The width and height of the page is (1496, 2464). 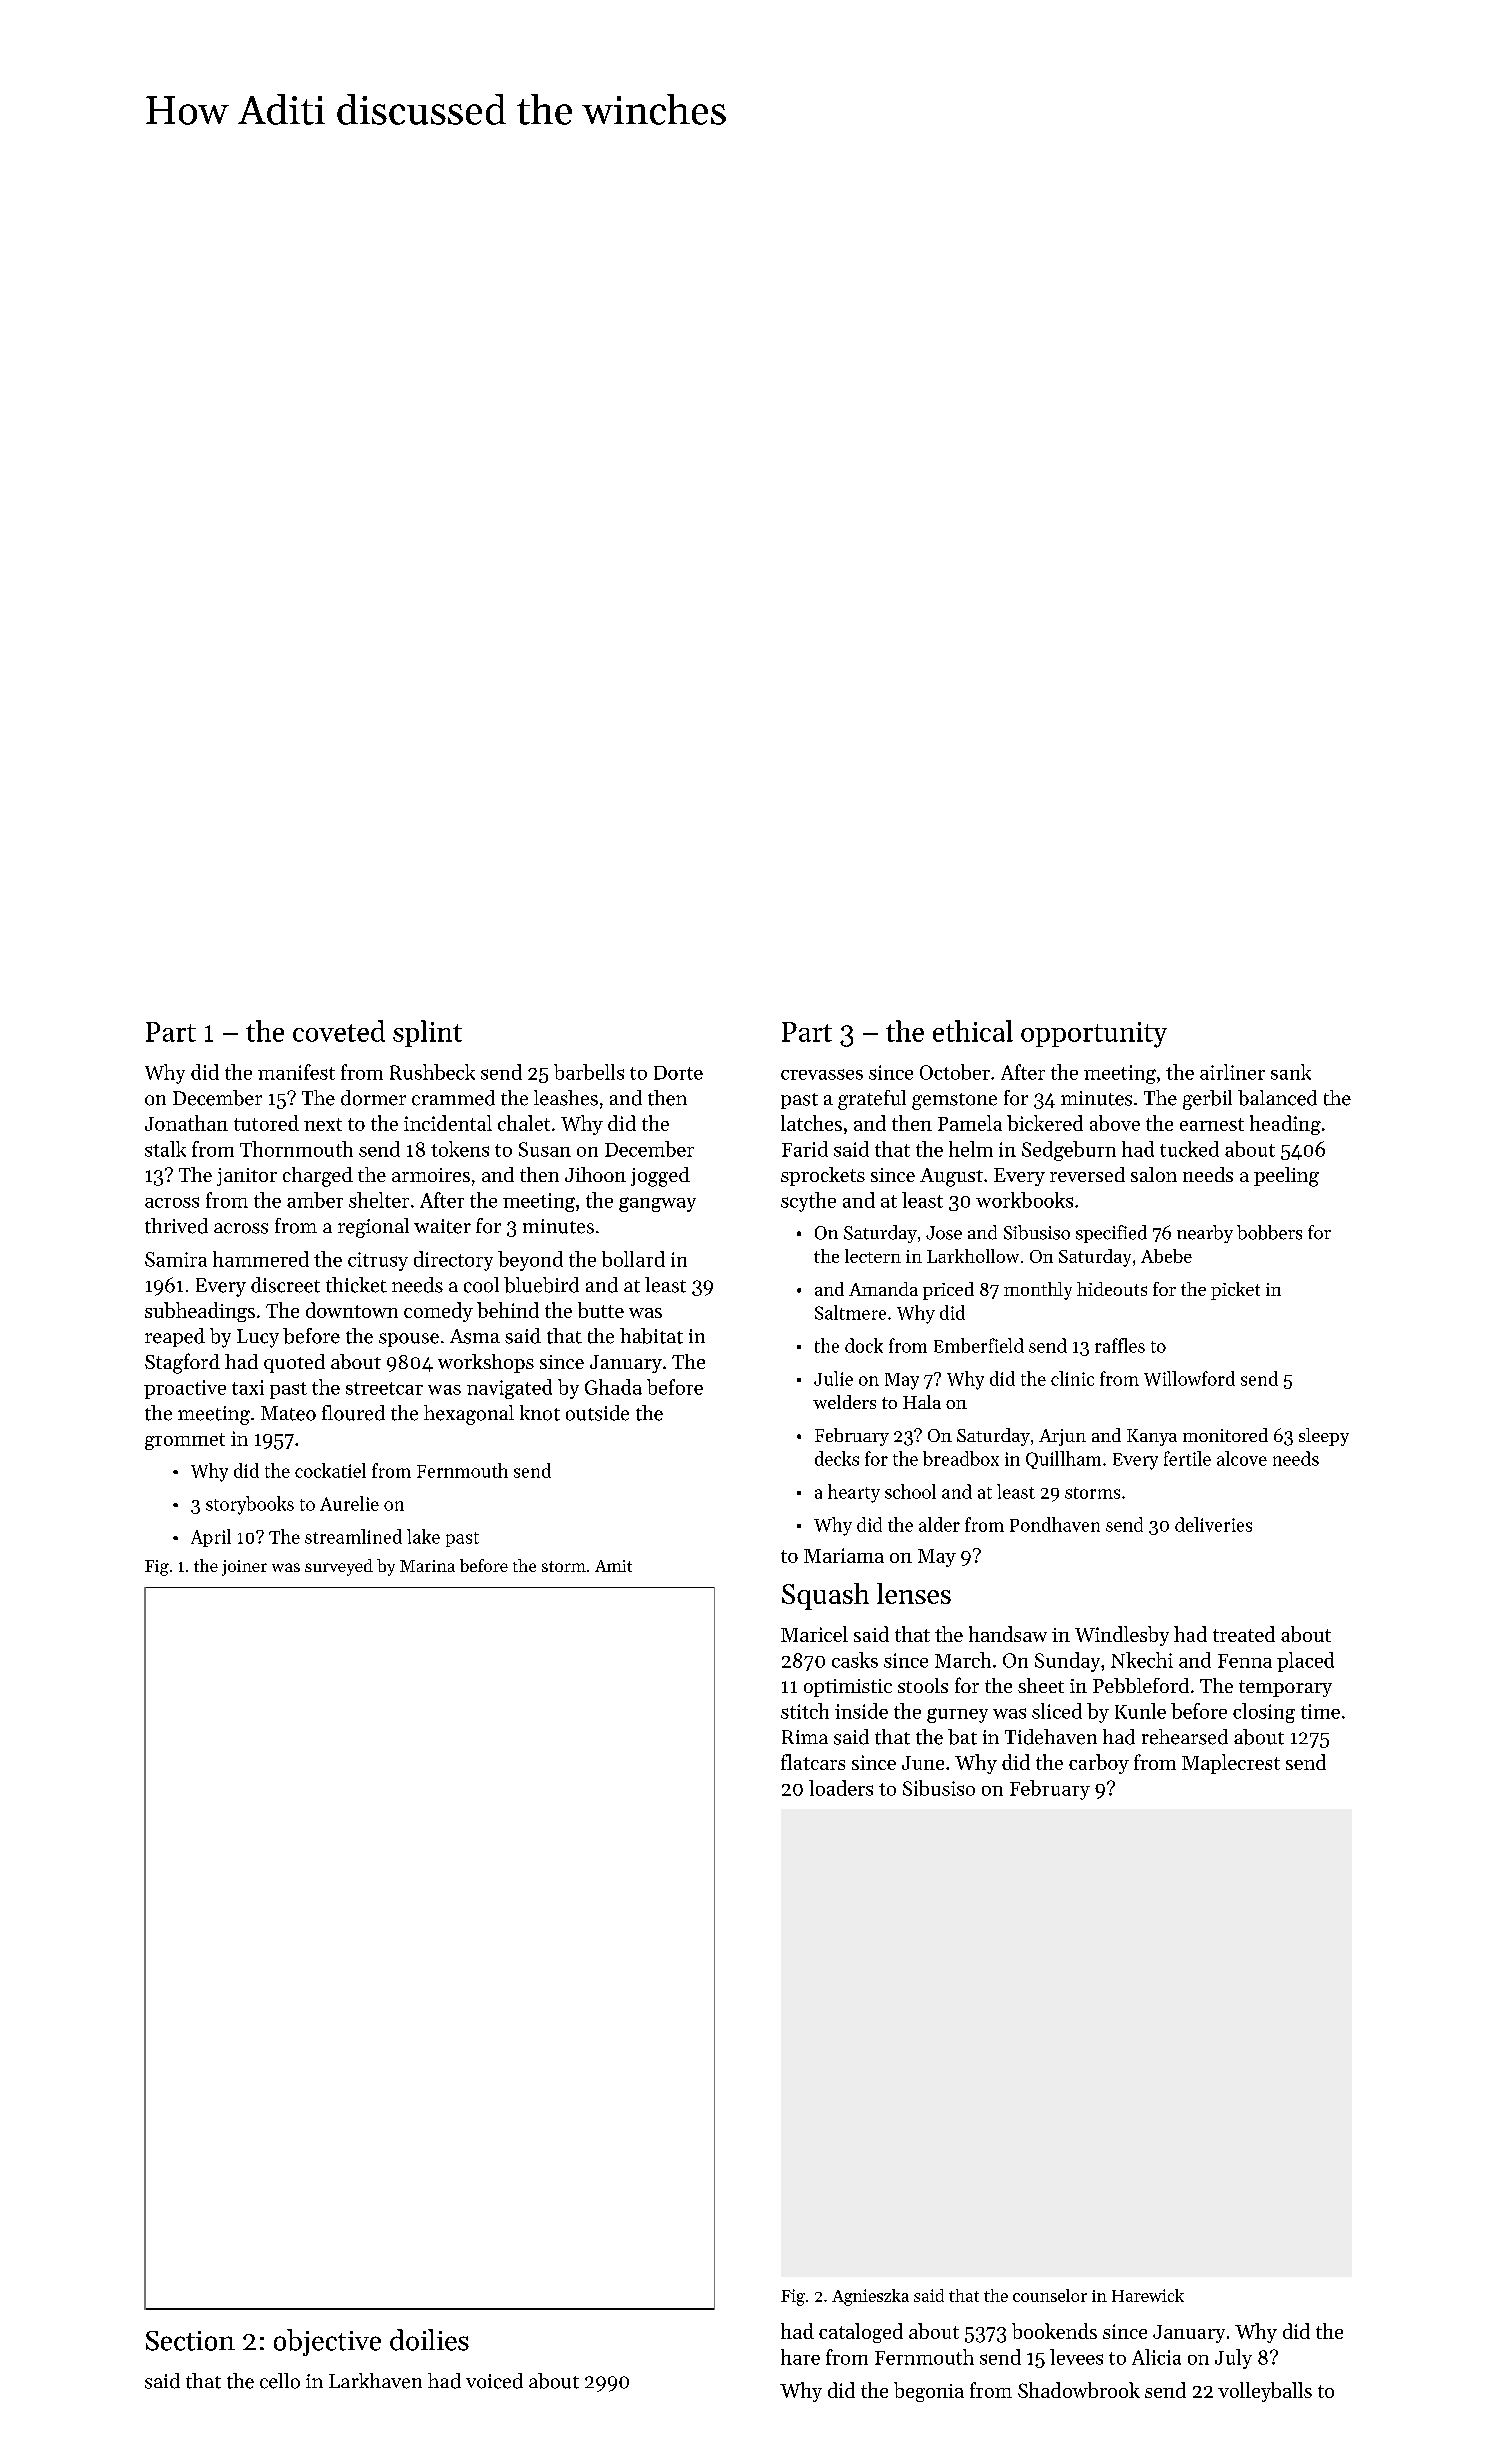 What do you see at coordinates (922, 1402) in the page?
I see `Hala` at bounding box center [922, 1402].
